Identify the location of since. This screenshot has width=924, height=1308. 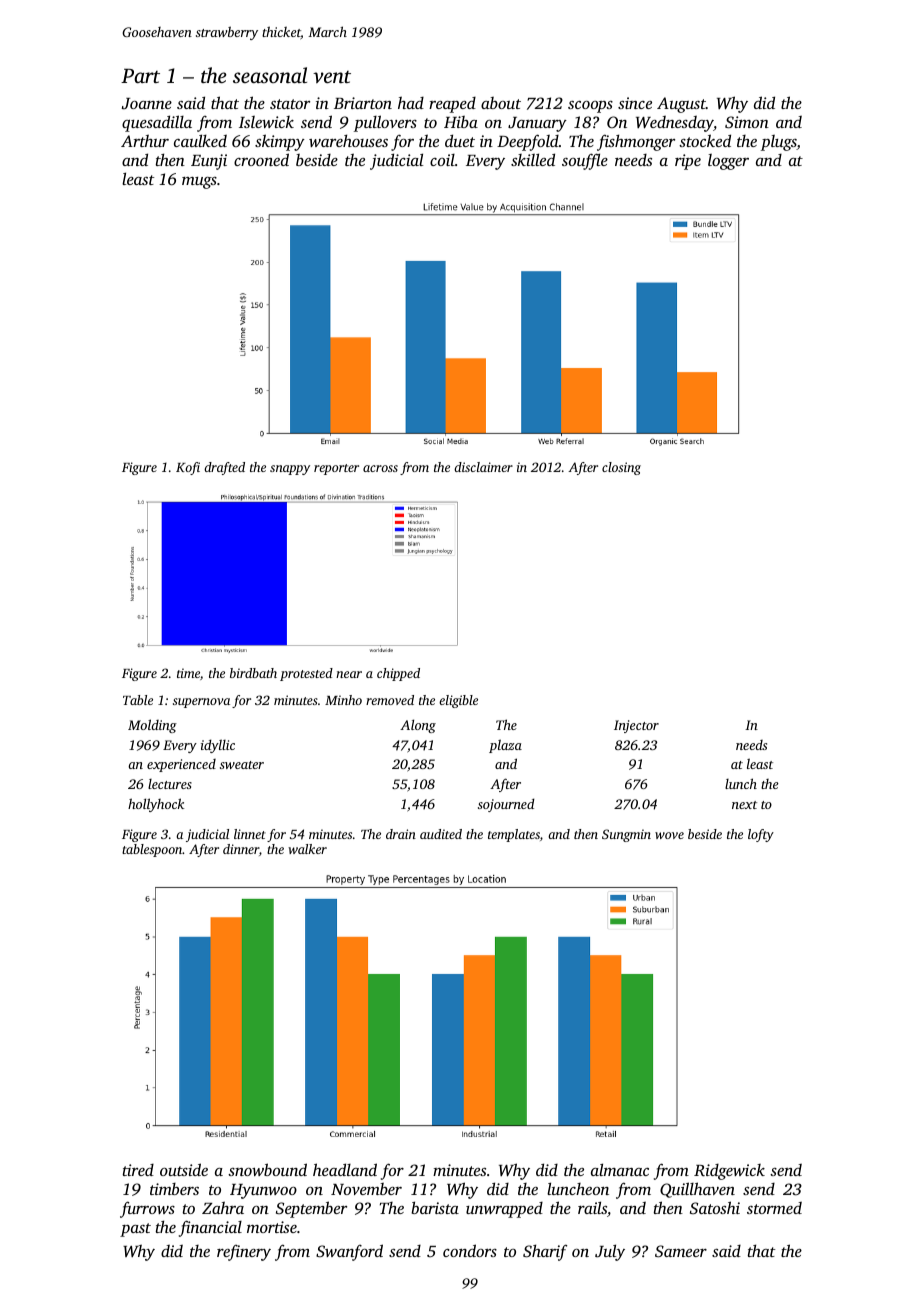
(635, 103).
